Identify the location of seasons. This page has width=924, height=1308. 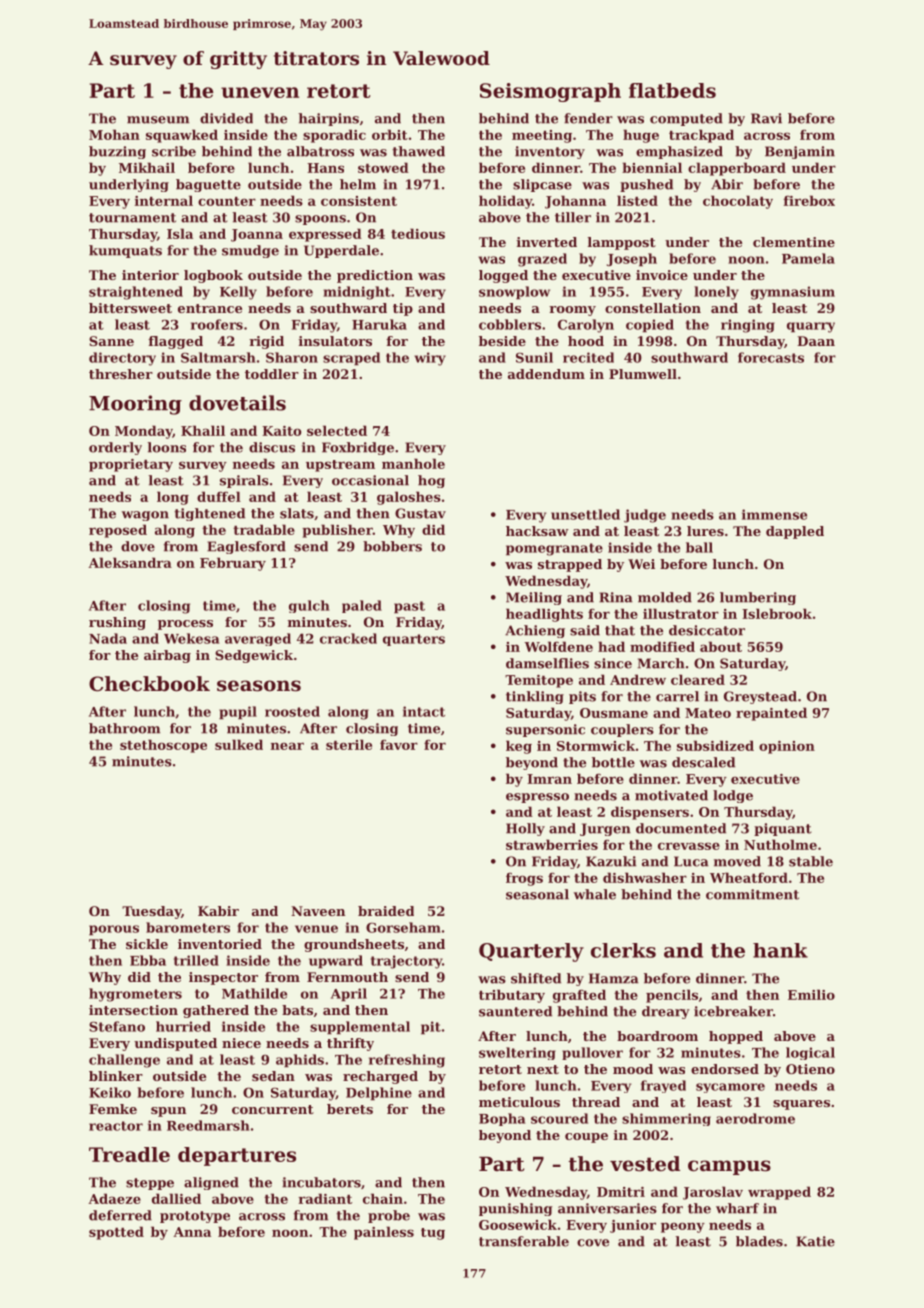
(259, 686).
